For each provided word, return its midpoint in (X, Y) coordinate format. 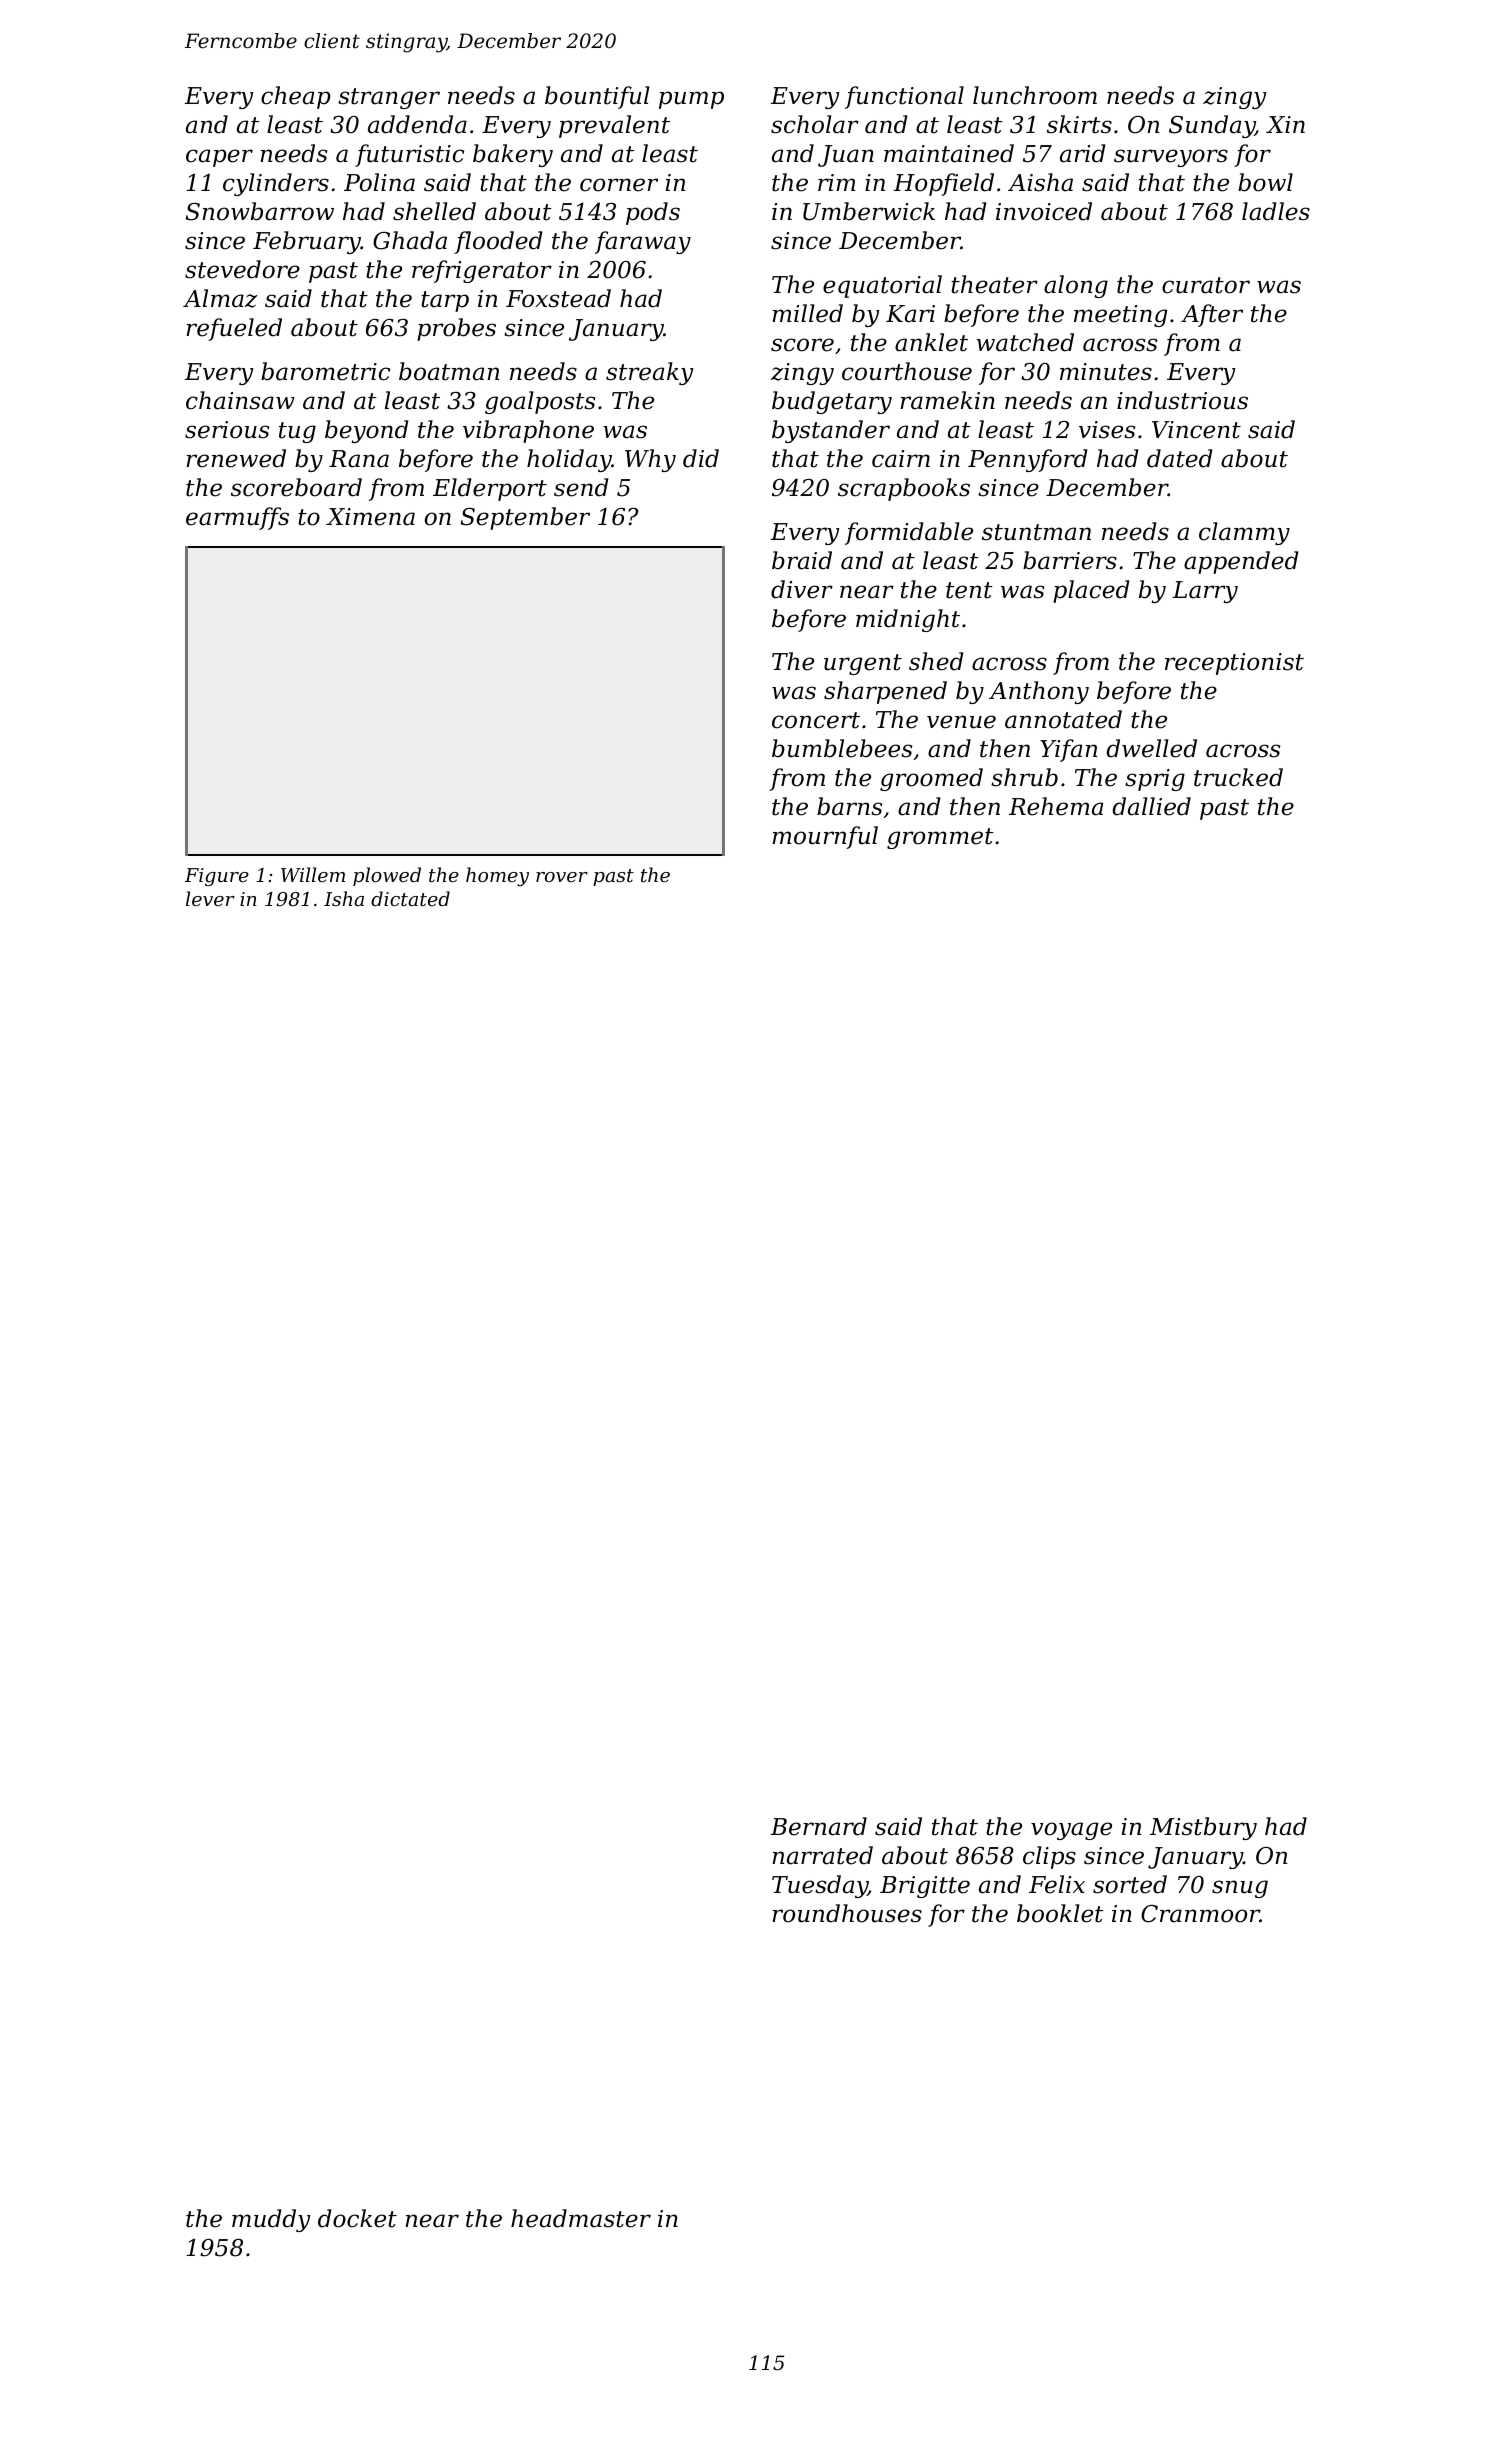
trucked (1238, 777)
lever (210, 898)
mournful (825, 837)
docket (357, 2218)
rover (562, 877)
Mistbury (1203, 1828)
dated (1179, 458)
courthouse (907, 371)
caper (219, 158)
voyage (1071, 1831)
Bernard (818, 1826)
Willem (313, 874)
